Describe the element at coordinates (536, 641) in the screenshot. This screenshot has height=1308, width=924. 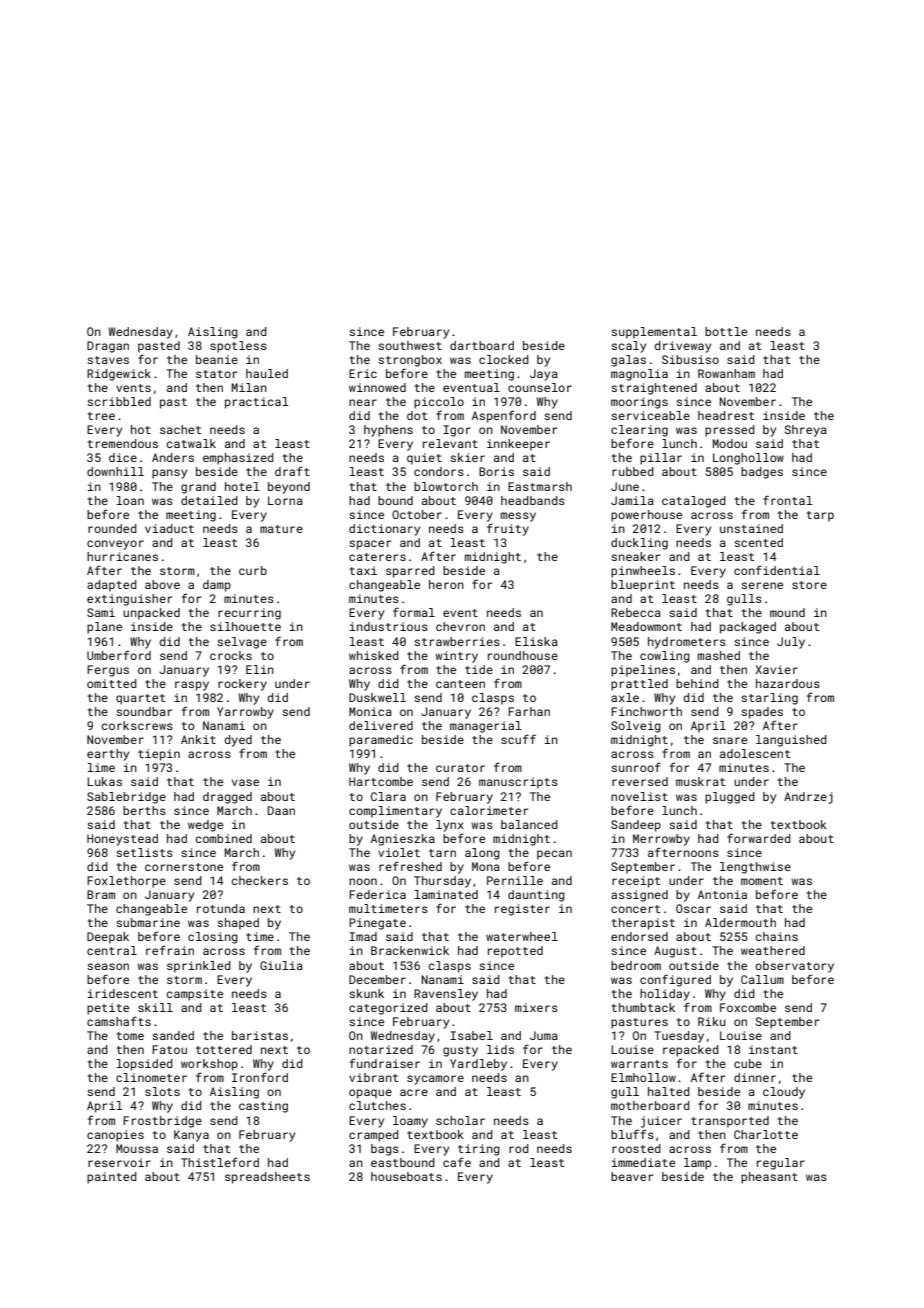
I see `Eliska` at that location.
